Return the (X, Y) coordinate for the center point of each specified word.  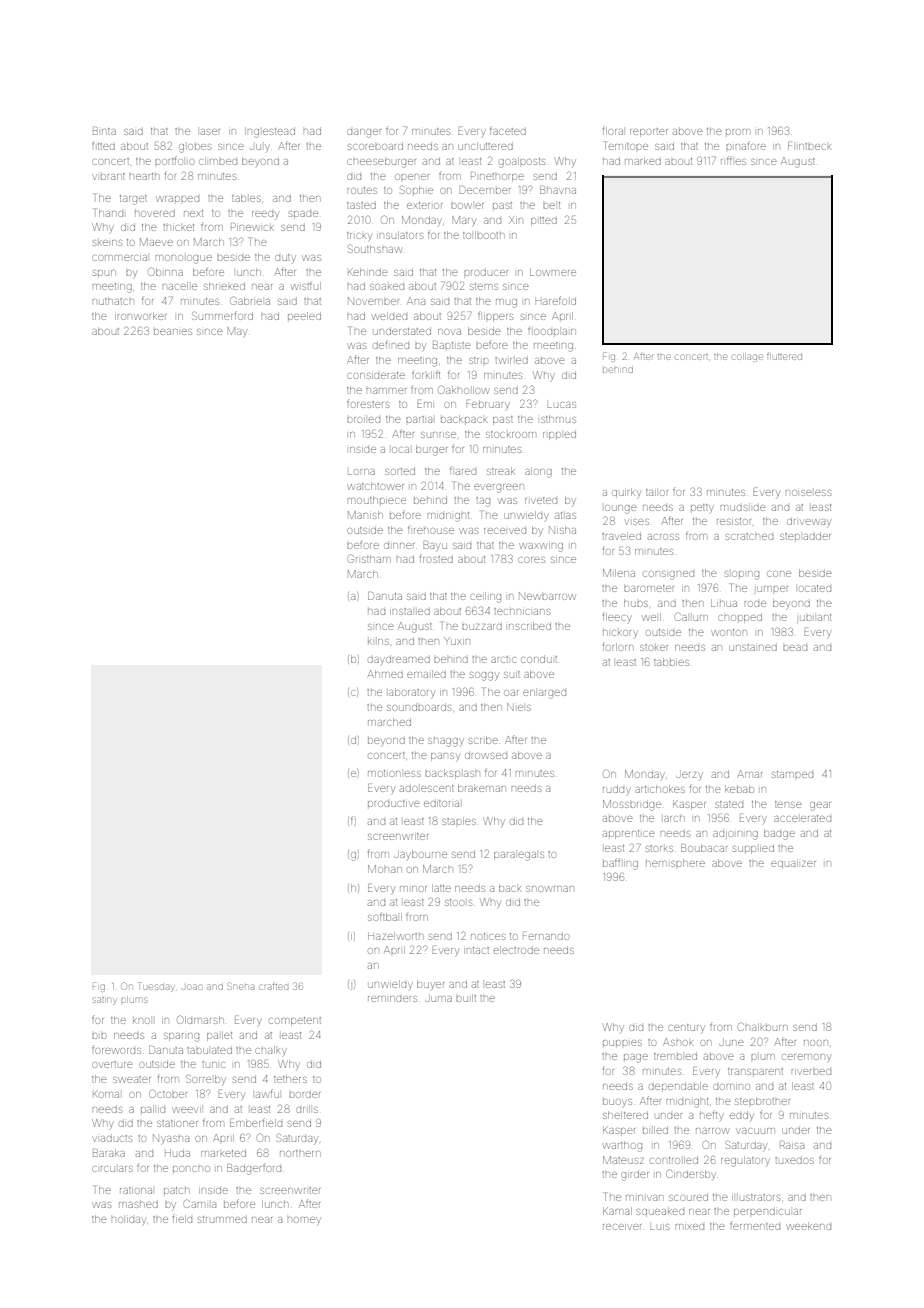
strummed (222, 1219)
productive (394, 803)
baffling (620, 864)
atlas (565, 515)
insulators (400, 235)
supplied (753, 850)
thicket (178, 227)
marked (643, 161)
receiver (622, 1227)
